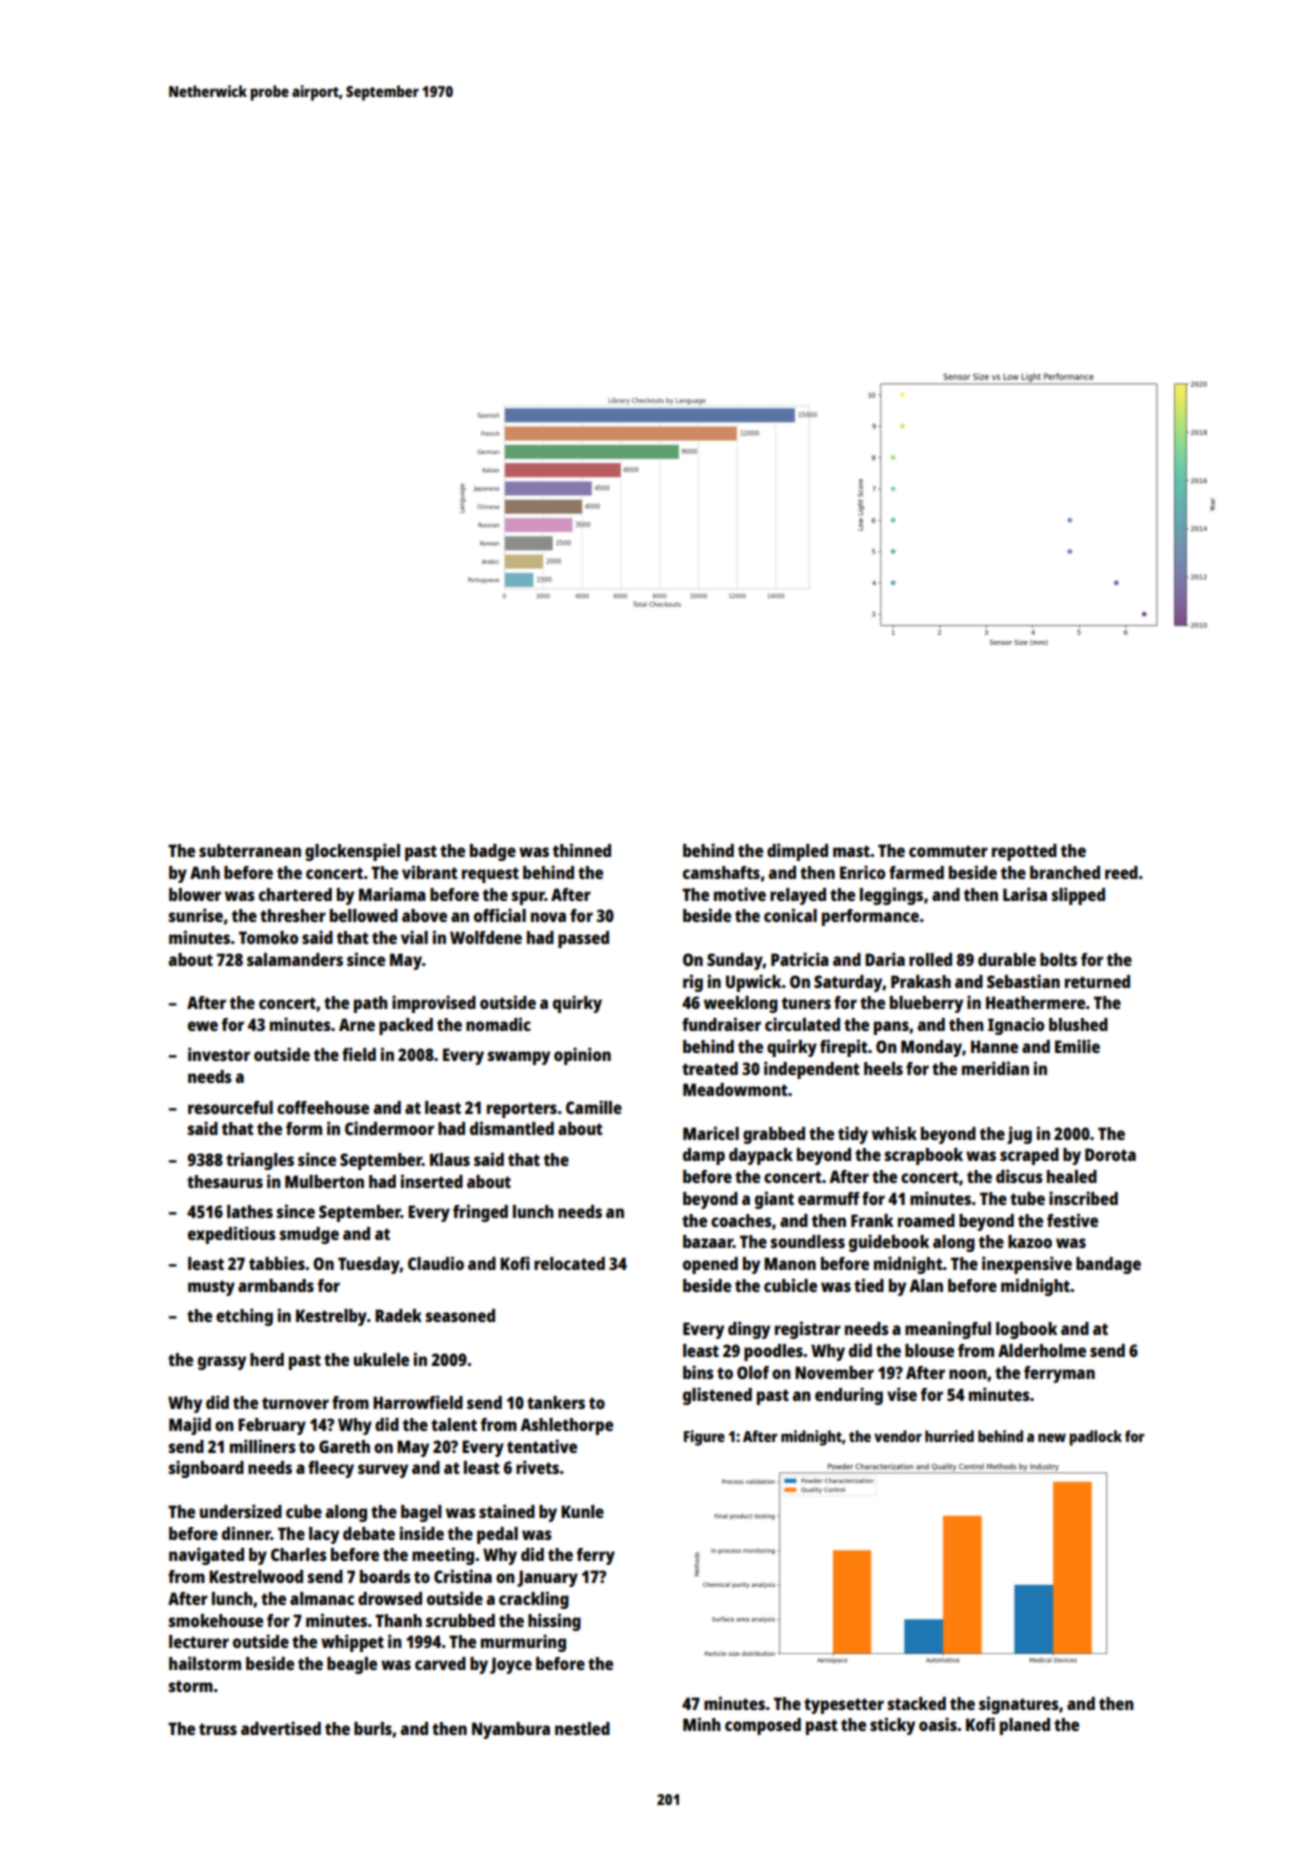 Image resolution: width=1314 pixels, height=1859 pixels. I want to click on logbook, so click(1026, 1330).
